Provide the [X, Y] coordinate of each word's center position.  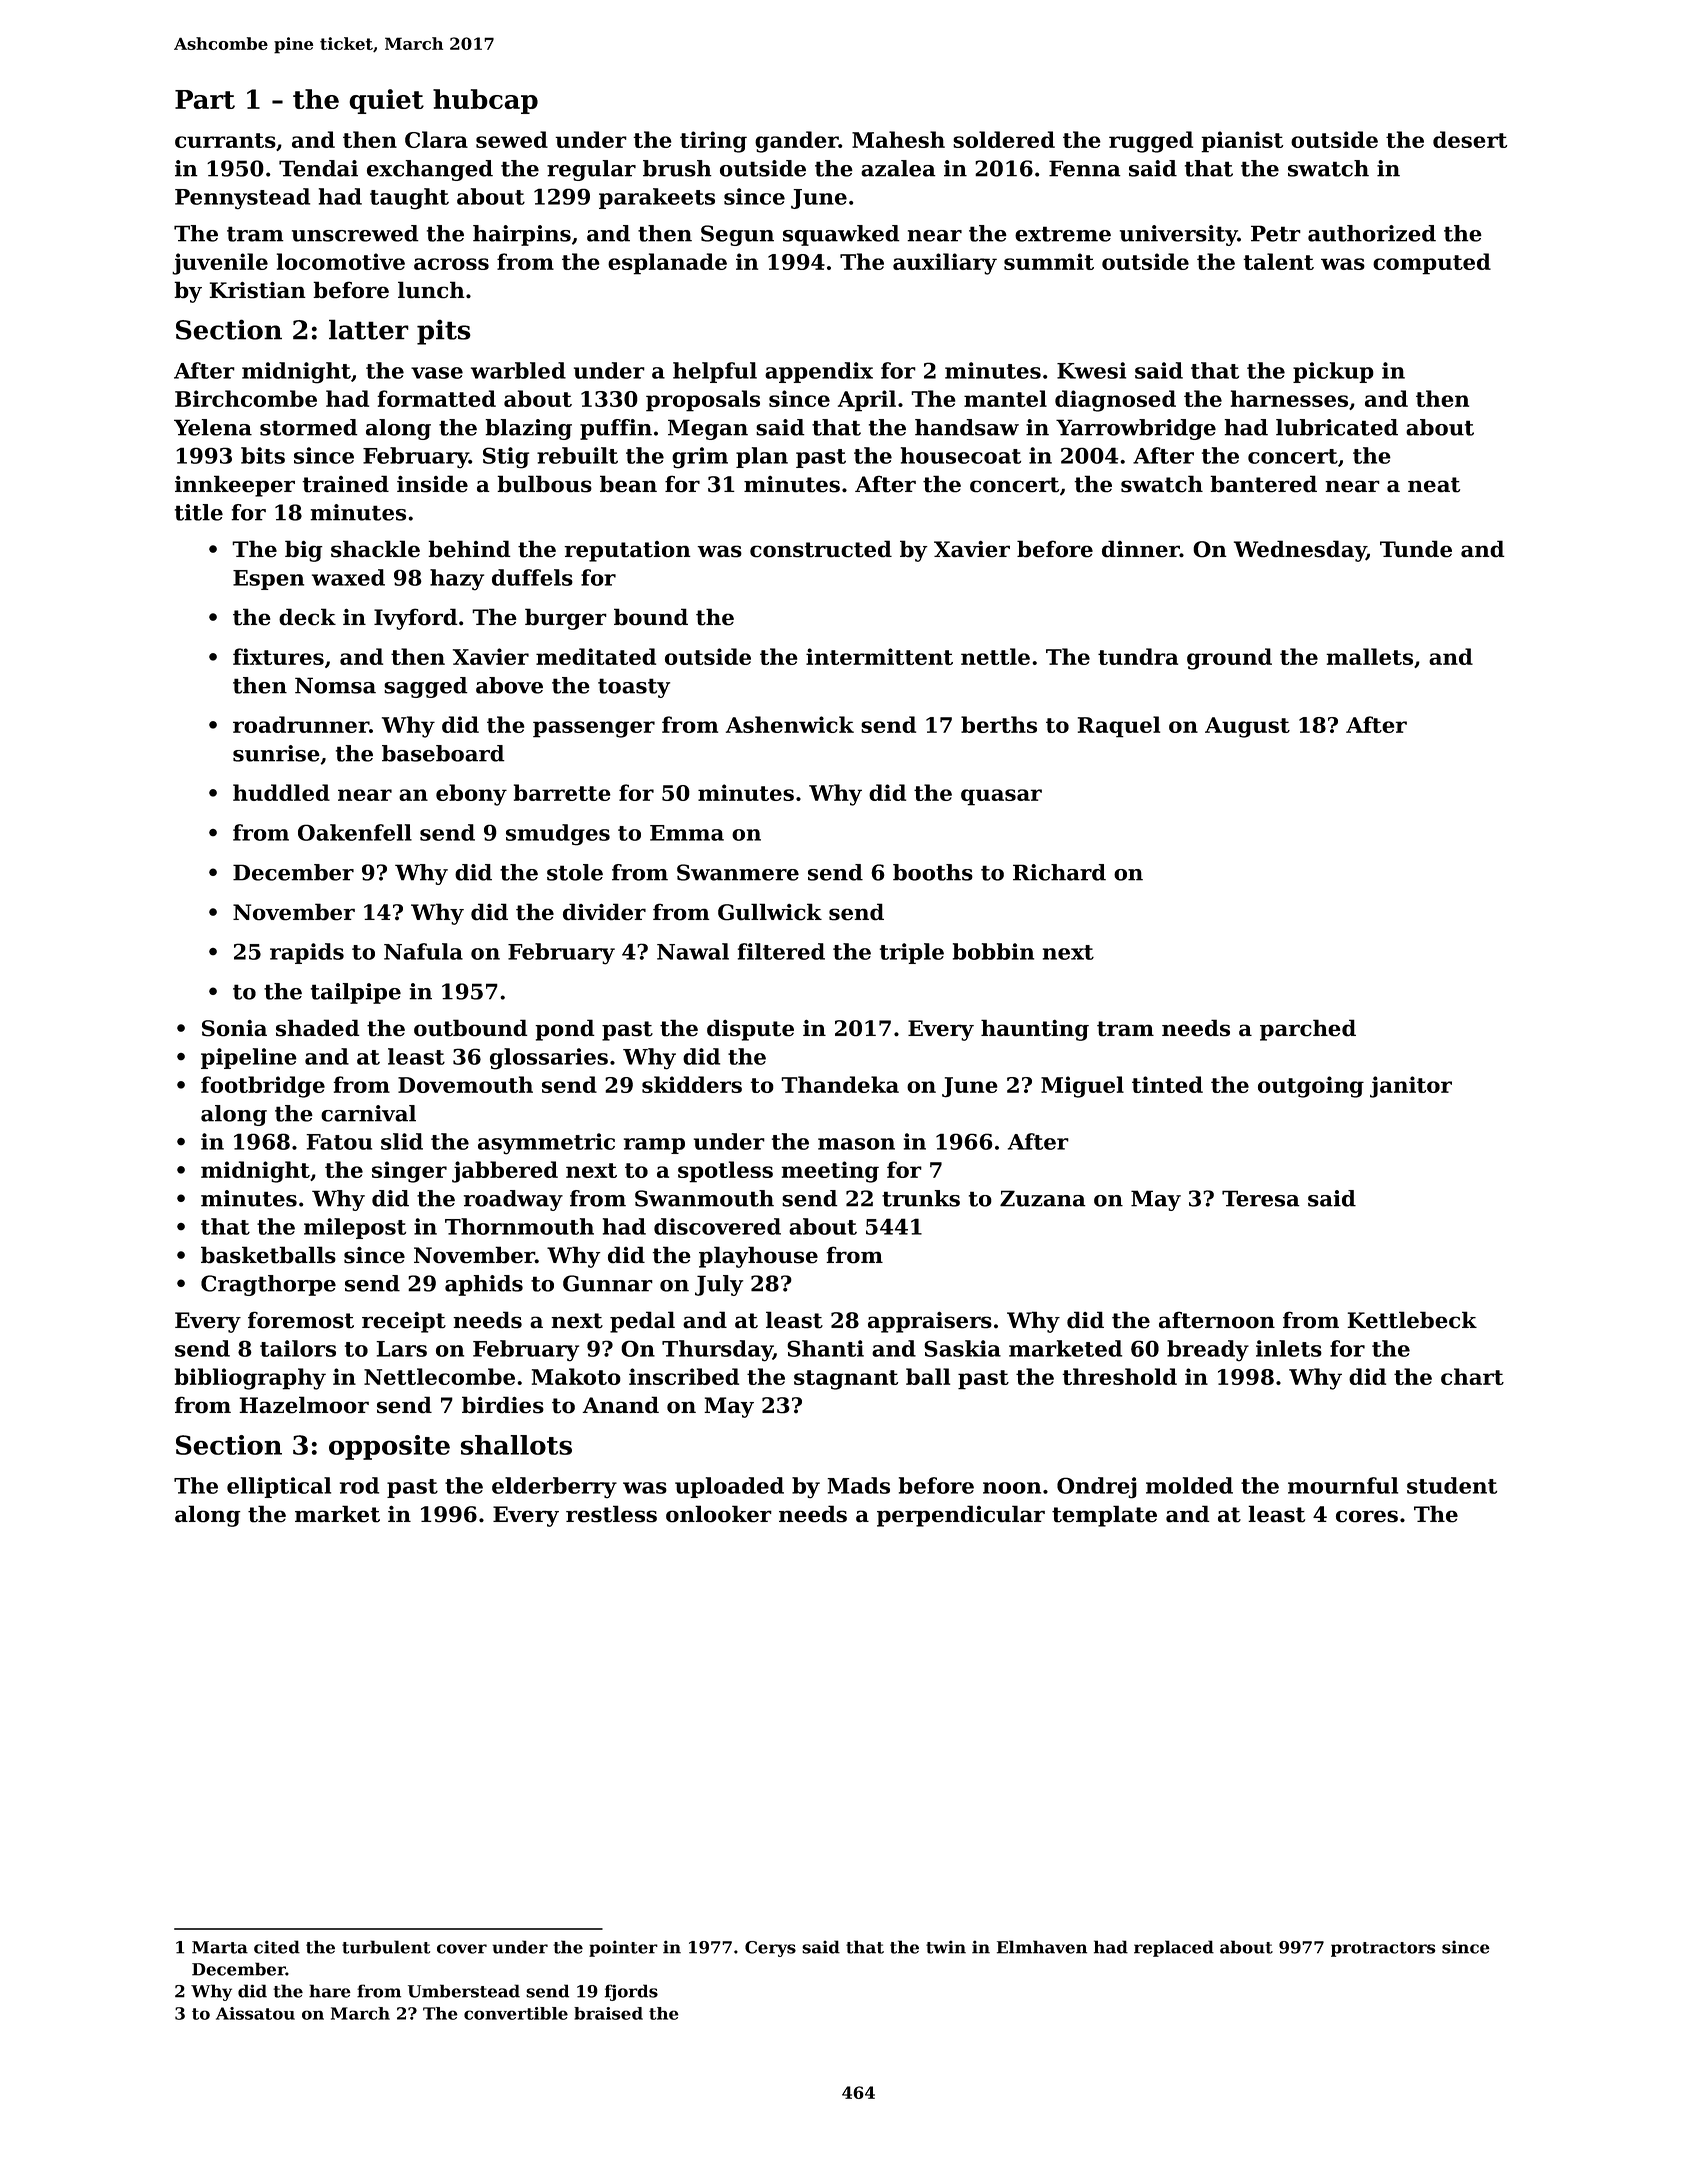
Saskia [962, 1348]
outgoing [1311, 1087]
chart [1472, 1376]
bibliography [250, 1379]
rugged [1151, 142]
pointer [623, 1948]
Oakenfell [355, 832]
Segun [737, 235]
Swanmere [738, 872]
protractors [1383, 1949]
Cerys [770, 1949]
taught [409, 199]
